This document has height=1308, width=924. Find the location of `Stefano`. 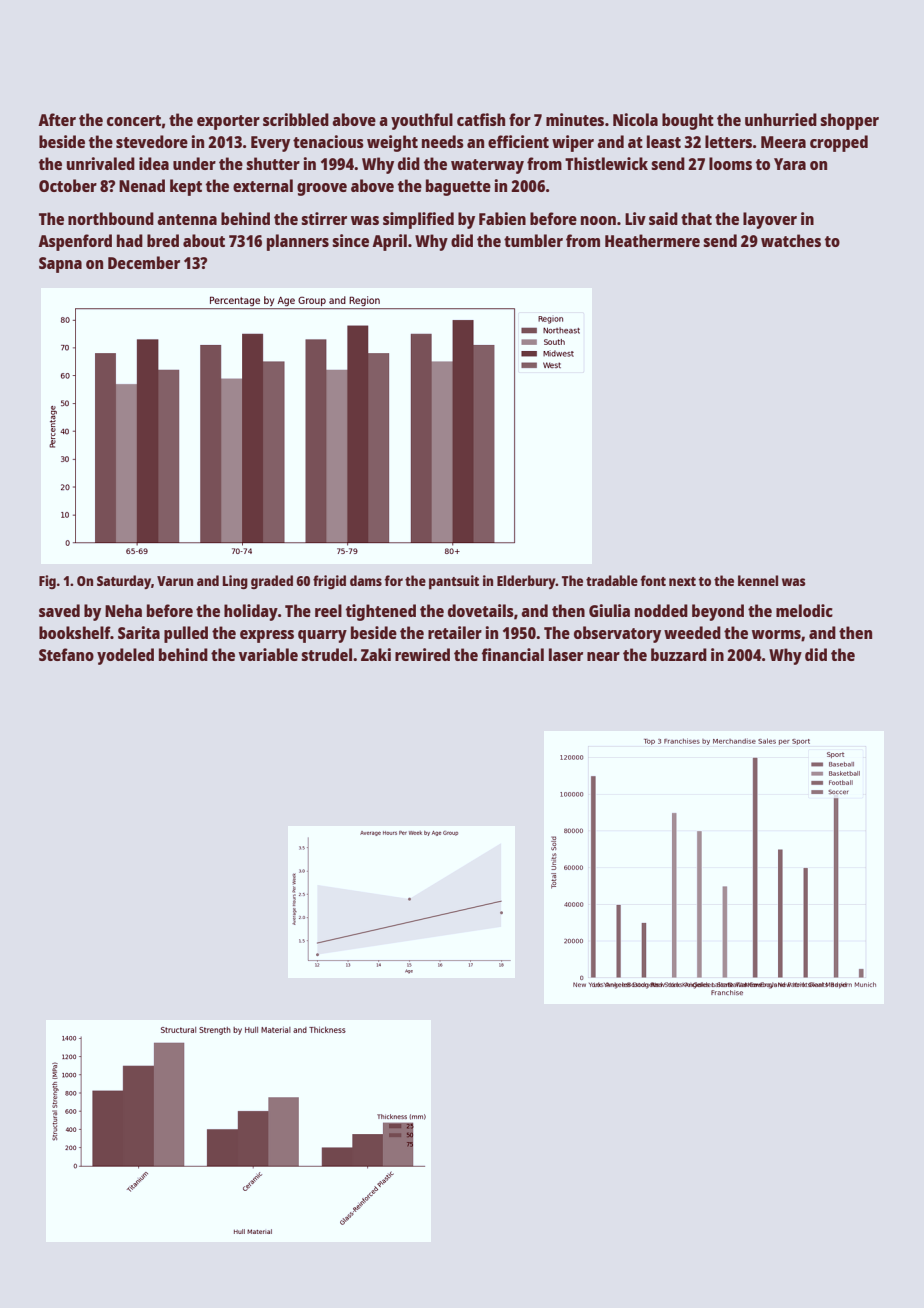

Stefano is located at coordinates (66, 654).
